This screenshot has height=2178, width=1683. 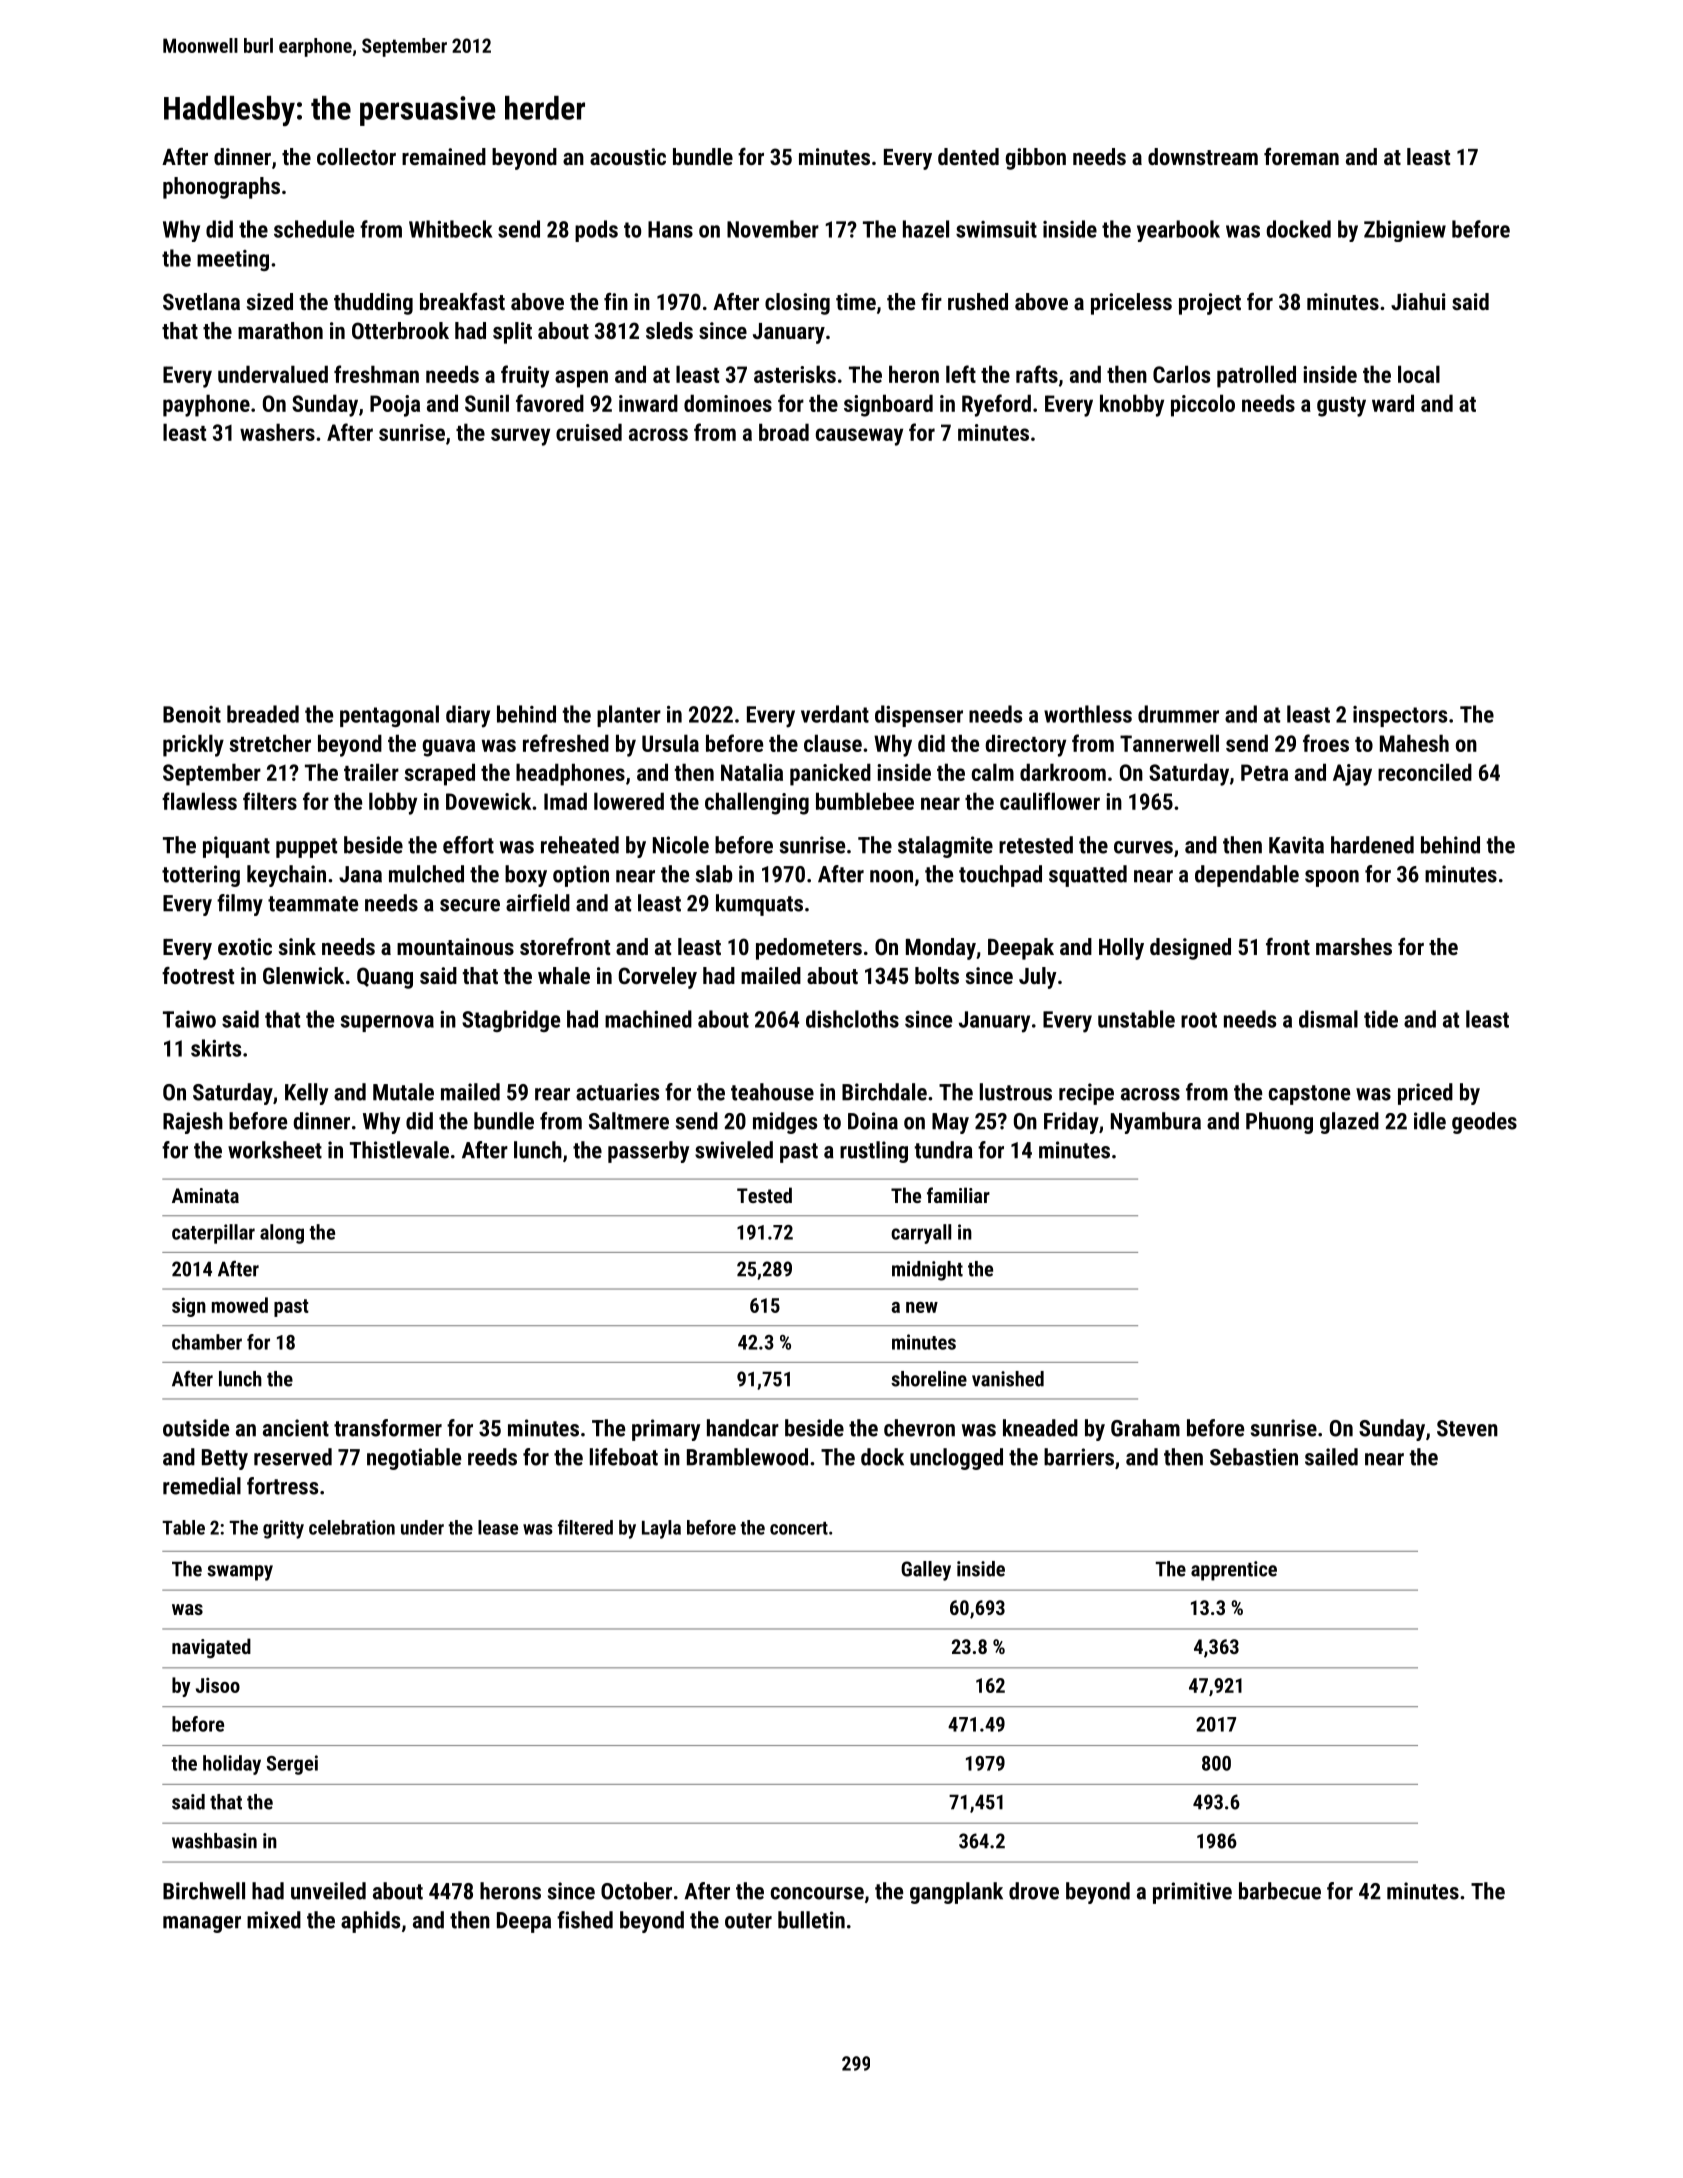 I want to click on Carlos, so click(x=1181, y=374).
